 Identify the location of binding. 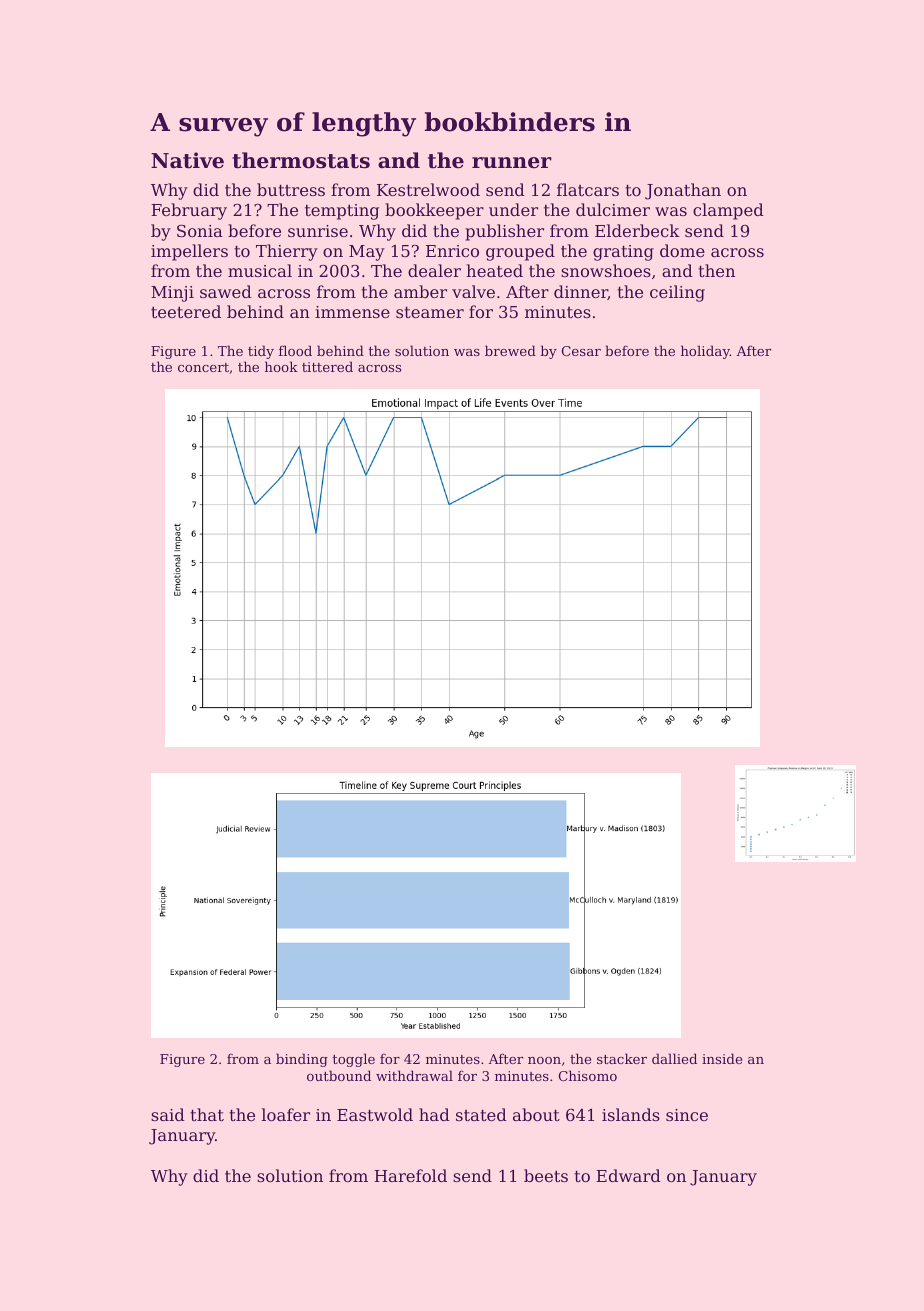
(302, 1060).
